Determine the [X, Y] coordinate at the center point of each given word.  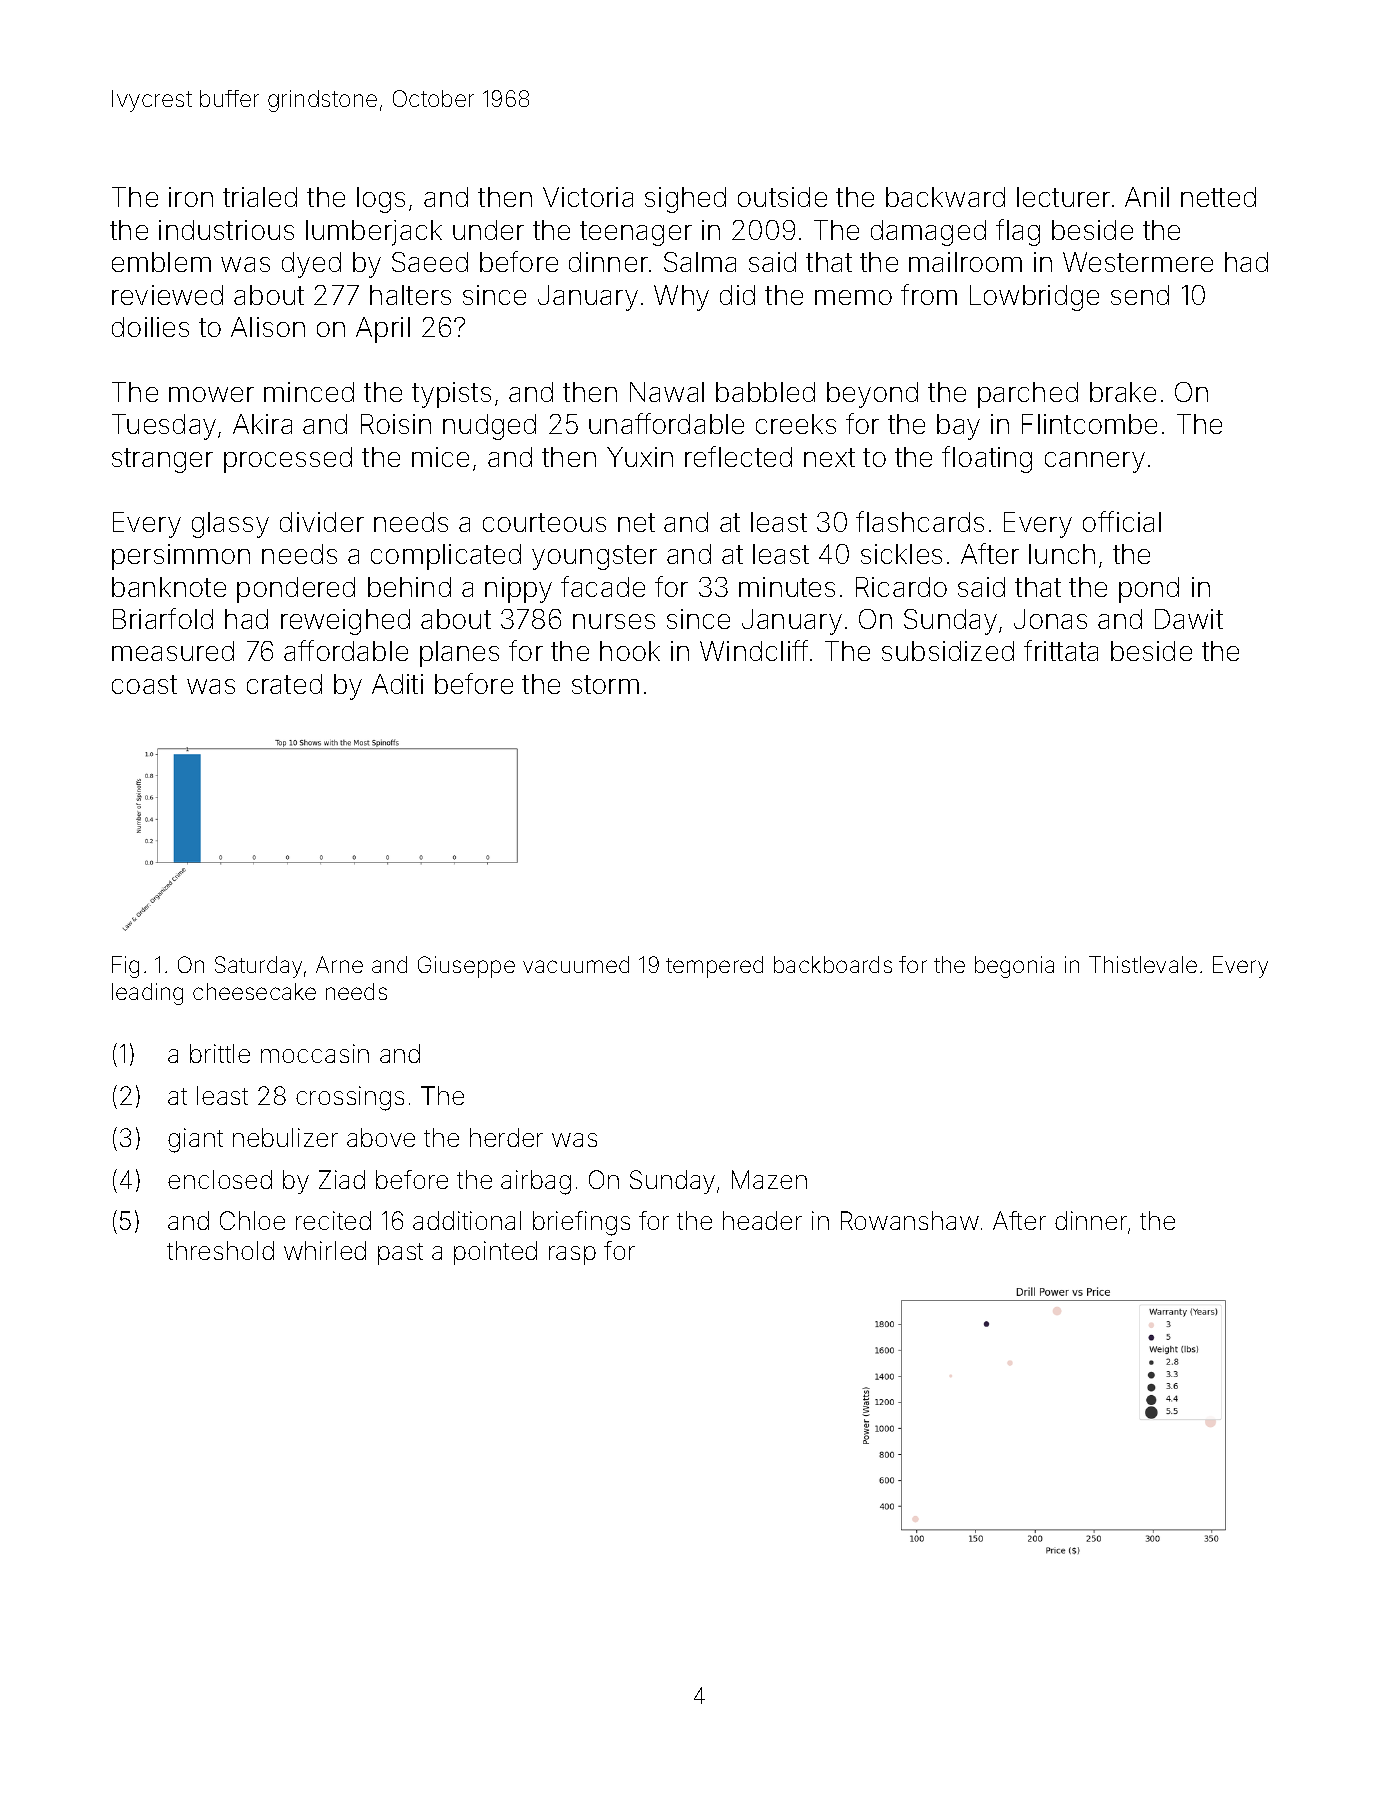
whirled [325, 1250]
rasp [572, 1255]
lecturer [1063, 197]
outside [782, 197]
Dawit [1189, 619]
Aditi [397, 684]
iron [191, 197]
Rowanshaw [910, 1220]
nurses [614, 621]
